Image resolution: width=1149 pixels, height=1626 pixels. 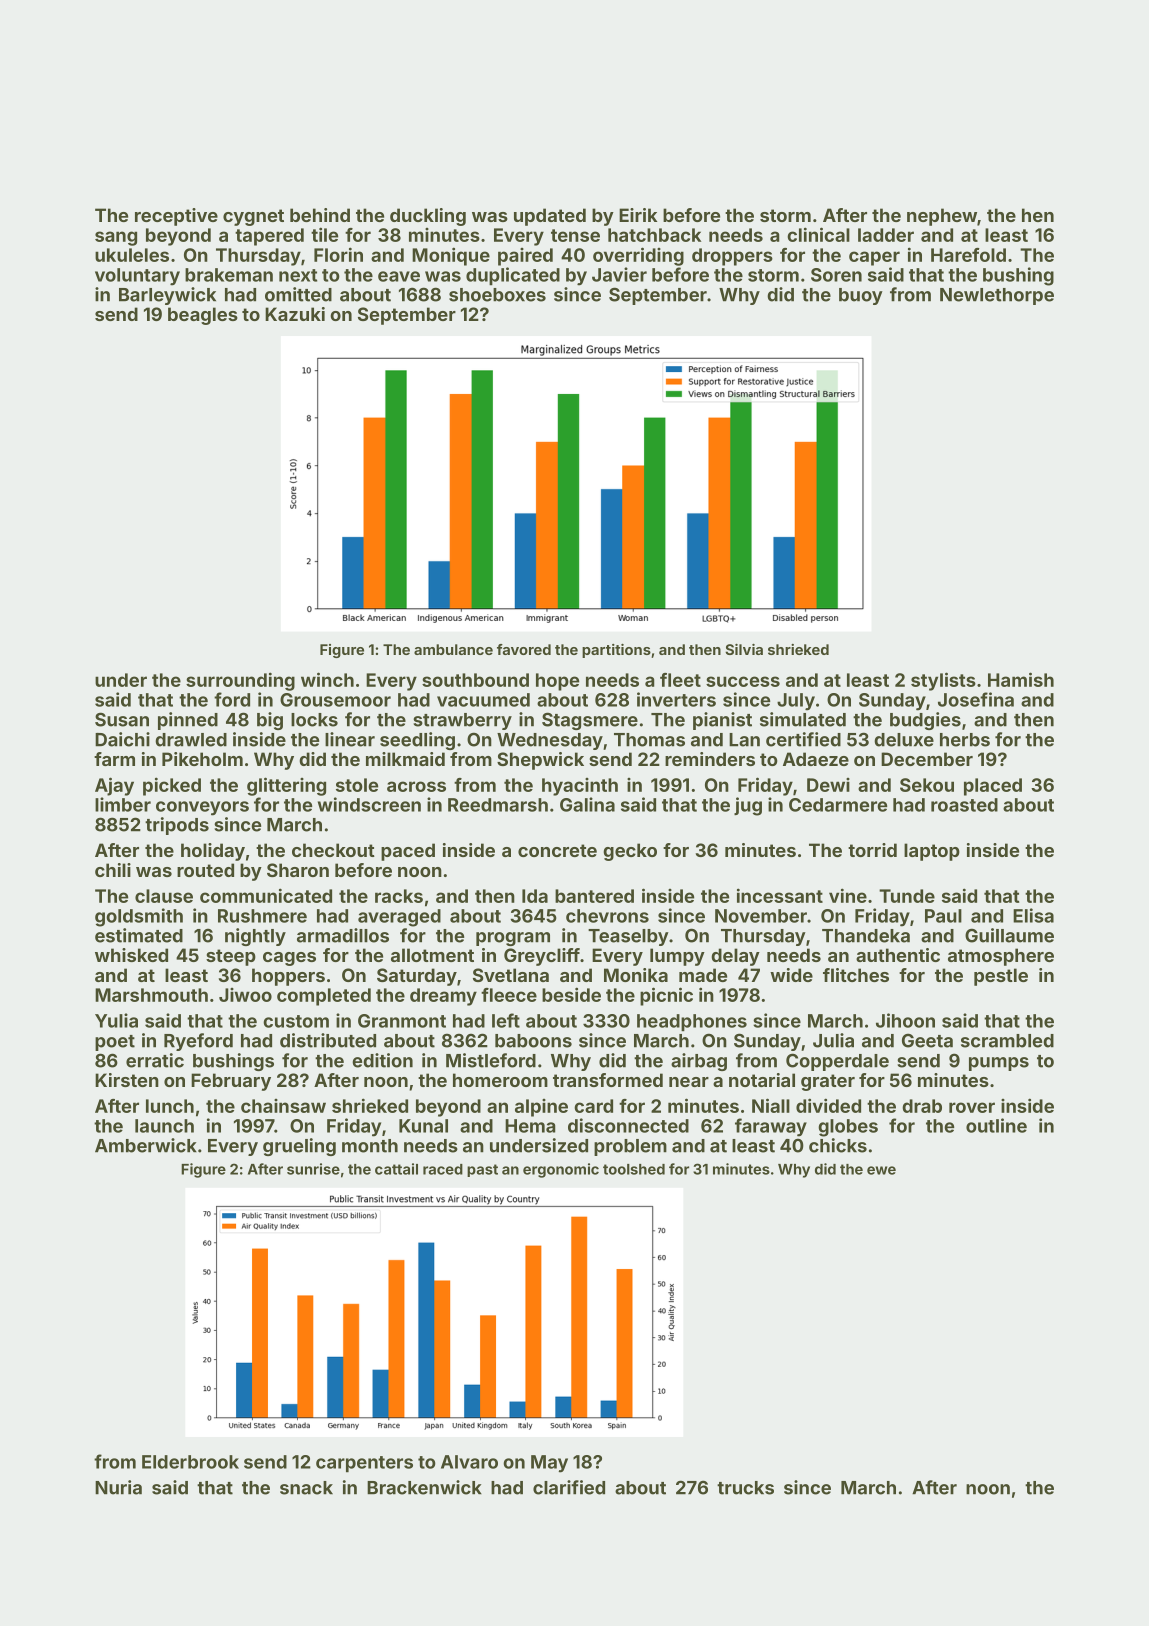 What do you see at coordinates (619, 274) in the document?
I see `Javier` at bounding box center [619, 274].
